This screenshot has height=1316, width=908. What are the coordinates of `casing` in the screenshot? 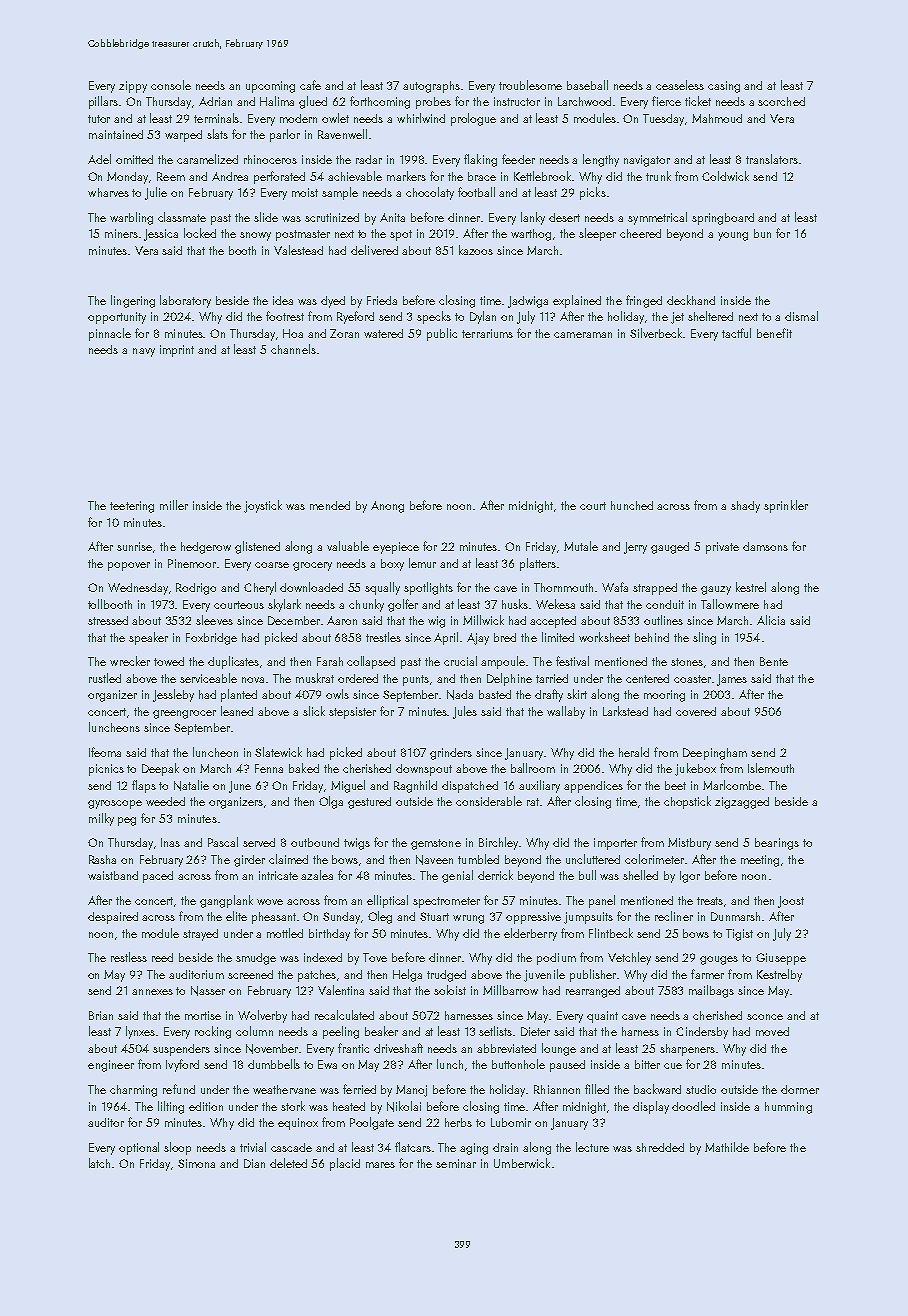 It's located at (724, 87).
